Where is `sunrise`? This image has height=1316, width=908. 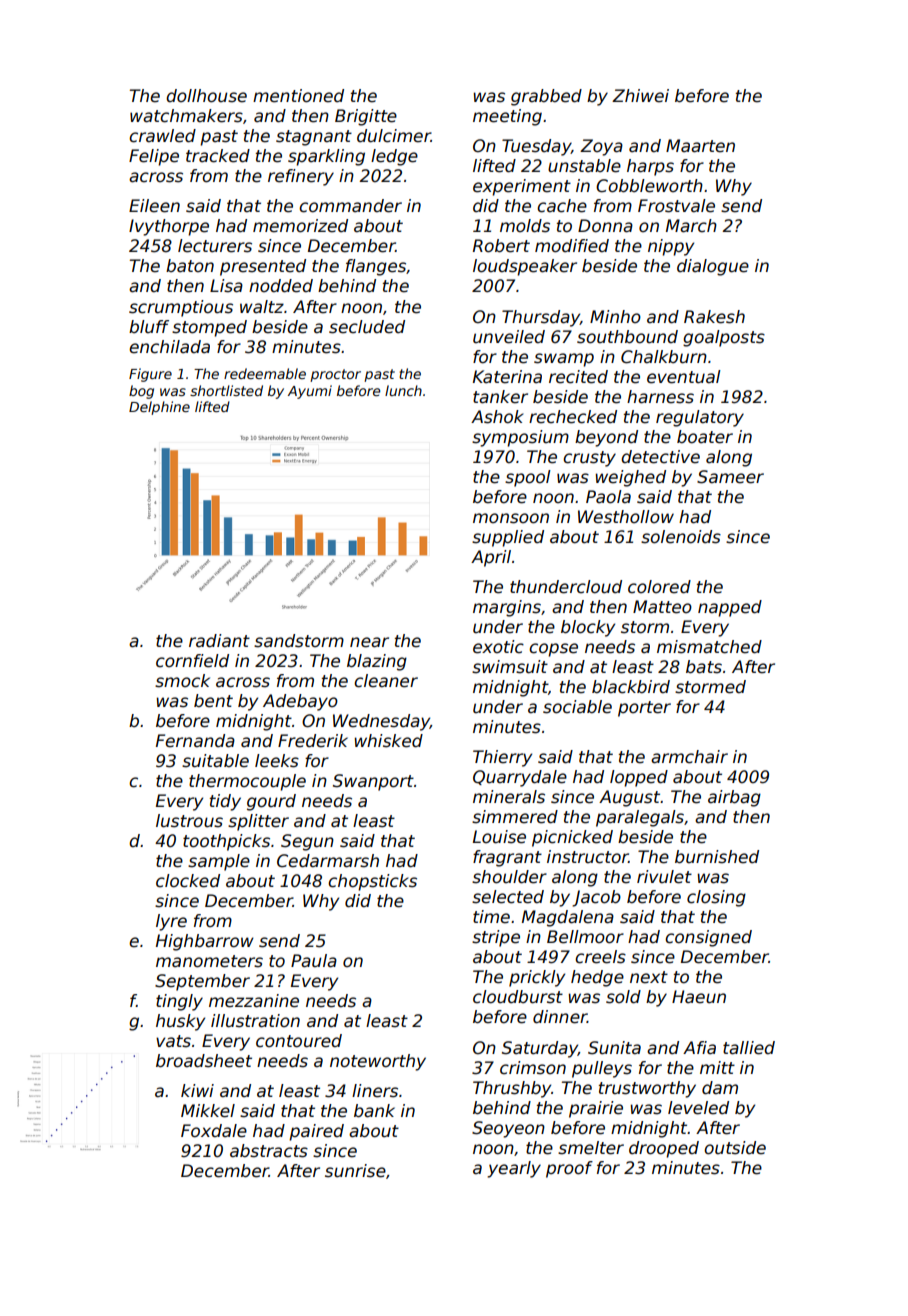 sunrise is located at coordinates (355, 1171).
